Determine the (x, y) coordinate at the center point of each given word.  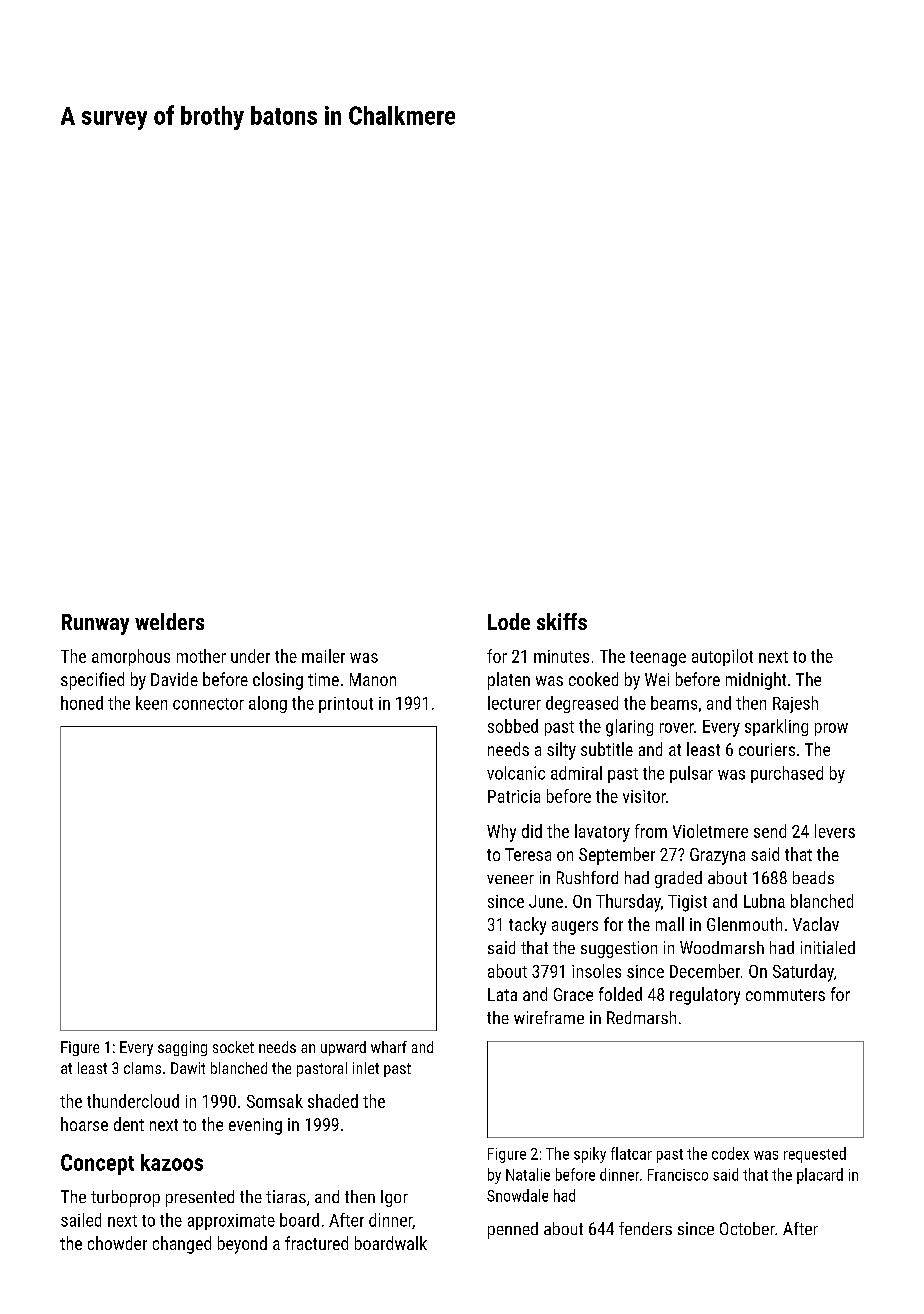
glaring (629, 728)
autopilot (722, 657)
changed (182, 1245)
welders (169, 621)
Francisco (678, 1175)
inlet (366, 1068)
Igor (394, 1198)
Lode (509, 621)
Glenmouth (744, 924)
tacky (527, 926)
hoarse (84, 1124)
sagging (182, 1048)
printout (346, 705)
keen (151, 703)
